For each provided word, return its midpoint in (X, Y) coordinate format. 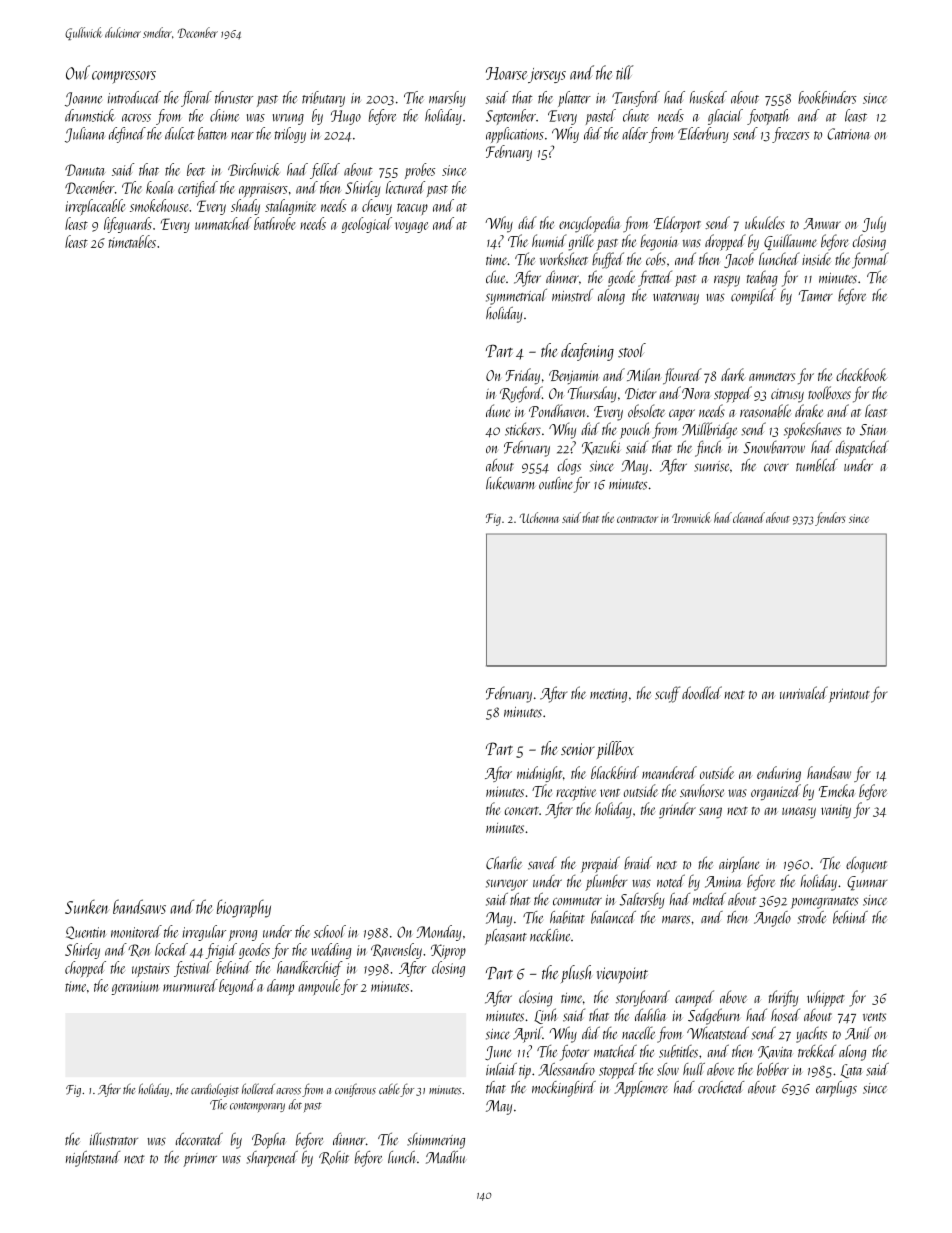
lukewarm (510, 483)
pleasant (506, 937)
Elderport (677, 224)
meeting (608, 696)
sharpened (272, 1159)
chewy (377, 207)
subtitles (678, 1051)
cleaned (749, 517)
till (624, 72)
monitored (136, 931)
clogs (569, 467)
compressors (124, 77)
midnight (540, 774)
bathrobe (274, 223)
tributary (323, 99)
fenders (830, 519)
